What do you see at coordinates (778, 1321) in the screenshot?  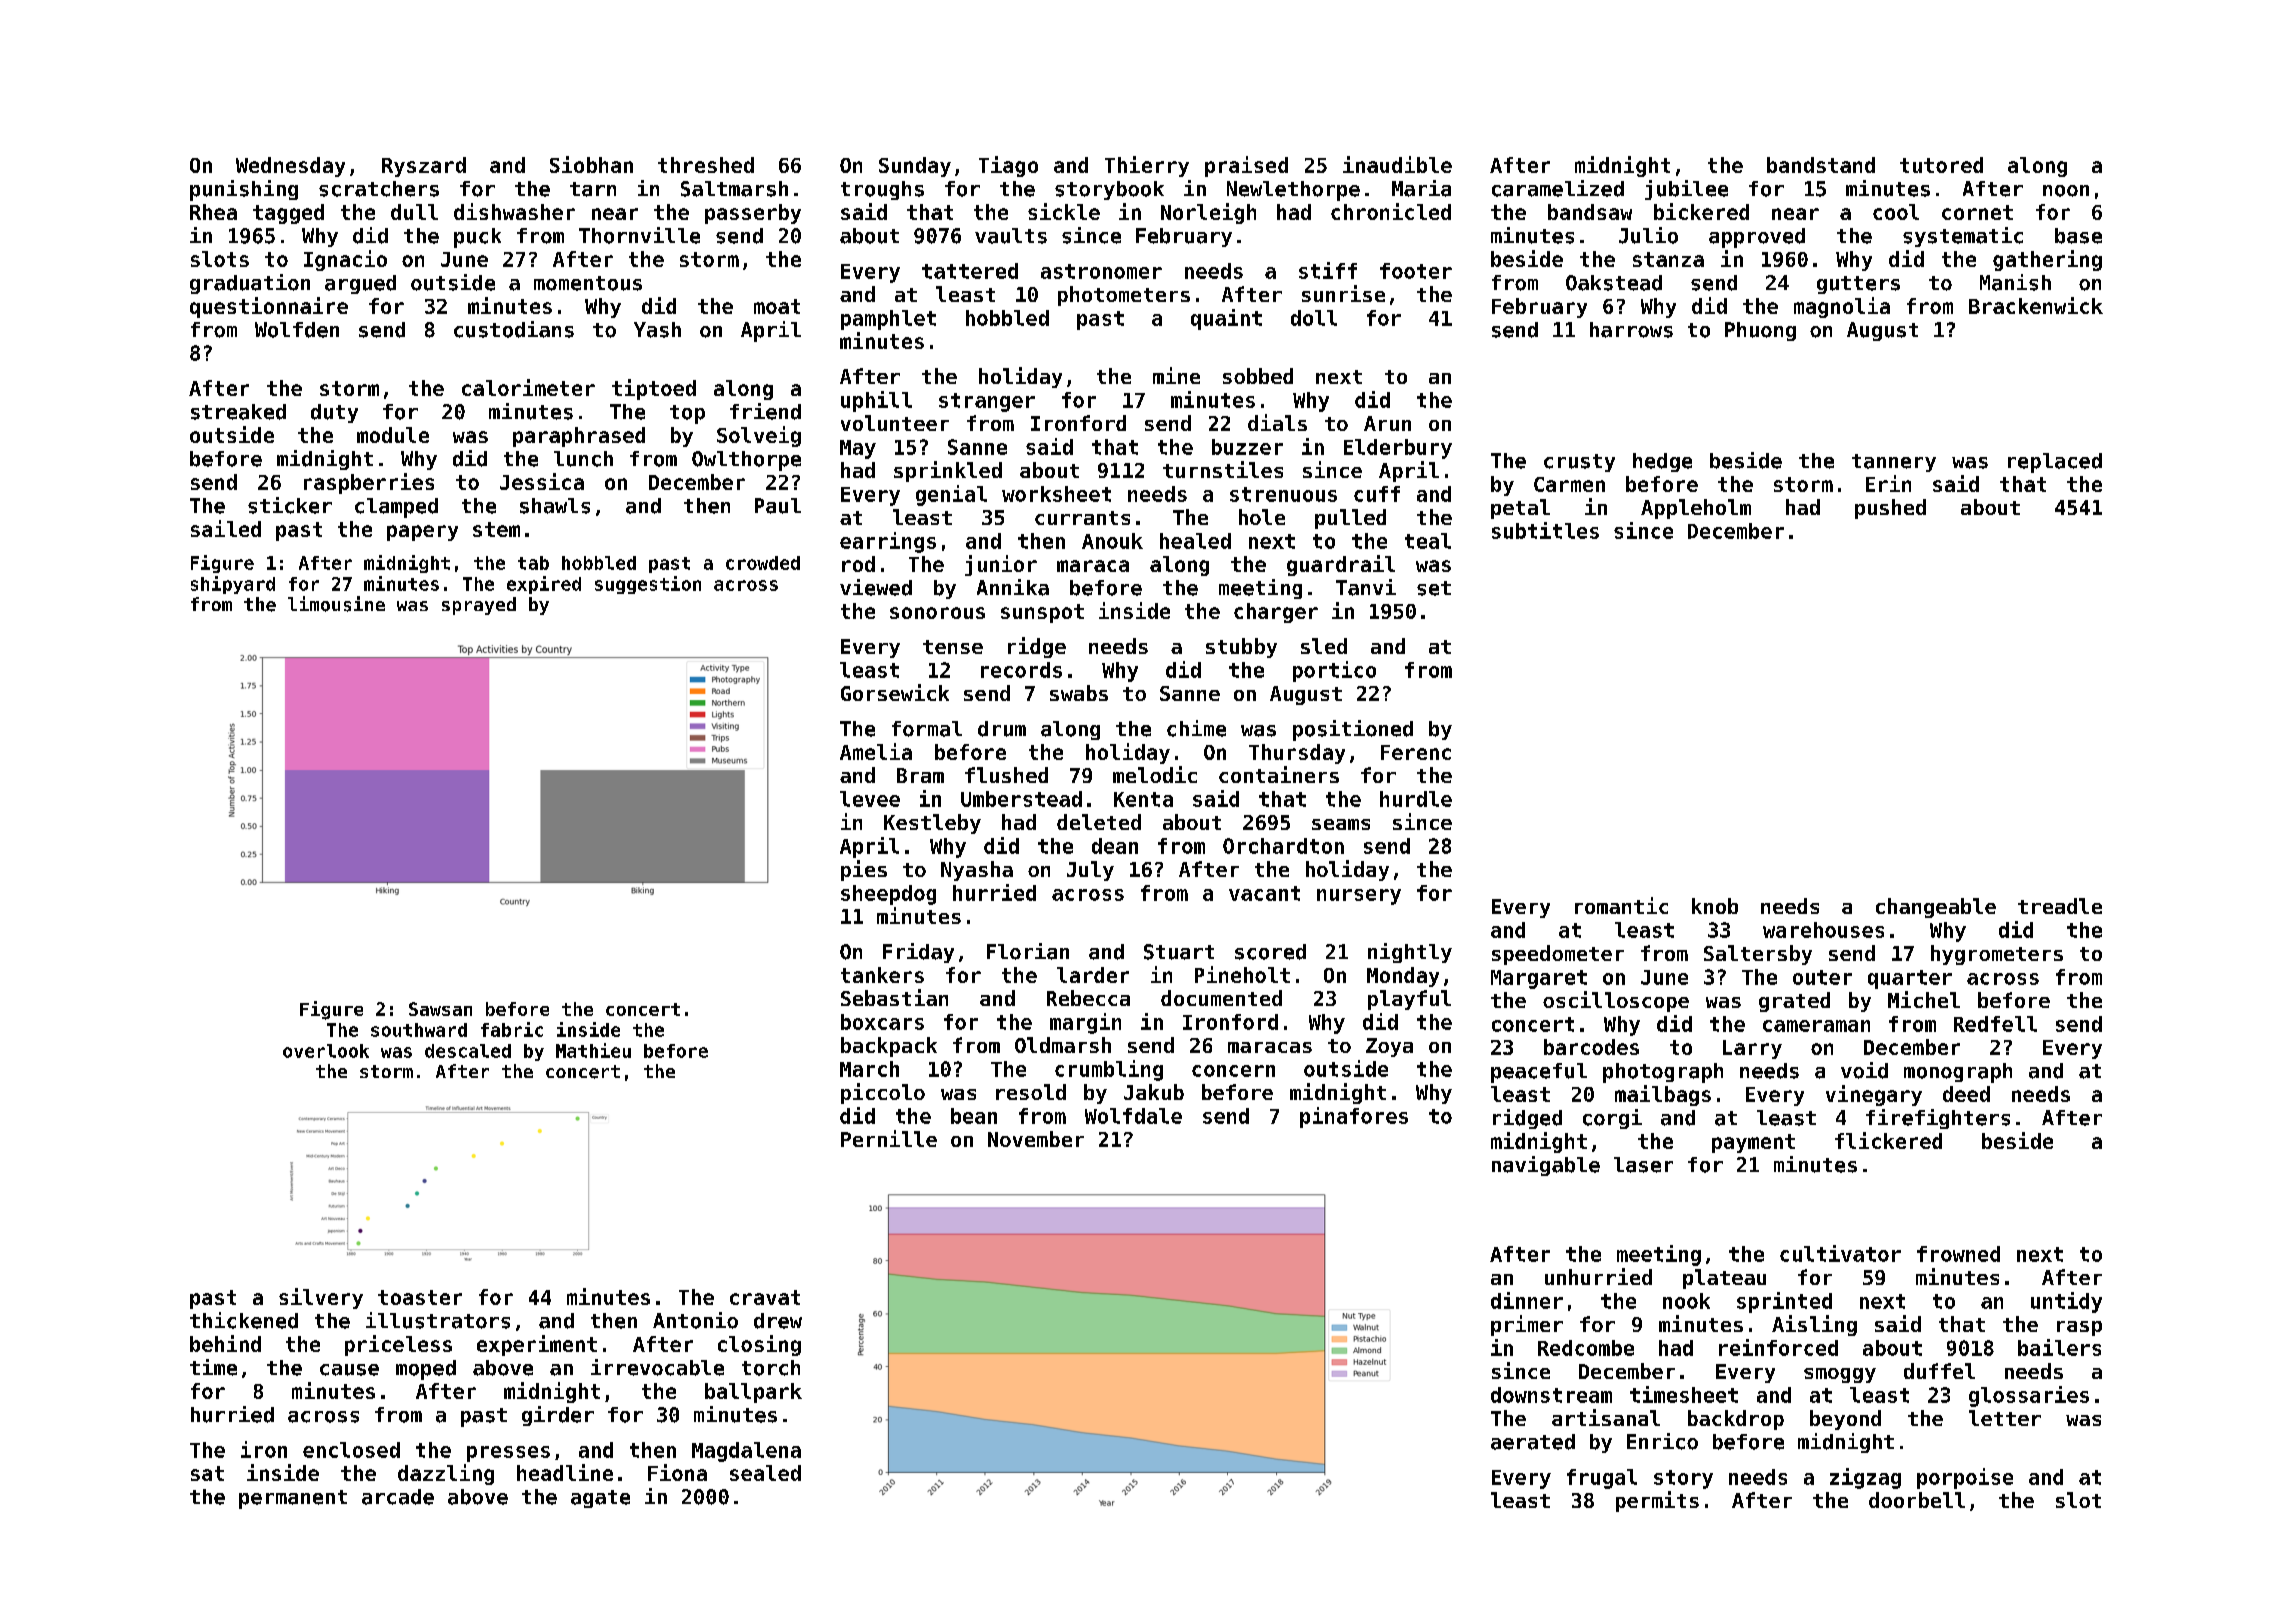 I see `drew` at bounding box center [778, 1321].
